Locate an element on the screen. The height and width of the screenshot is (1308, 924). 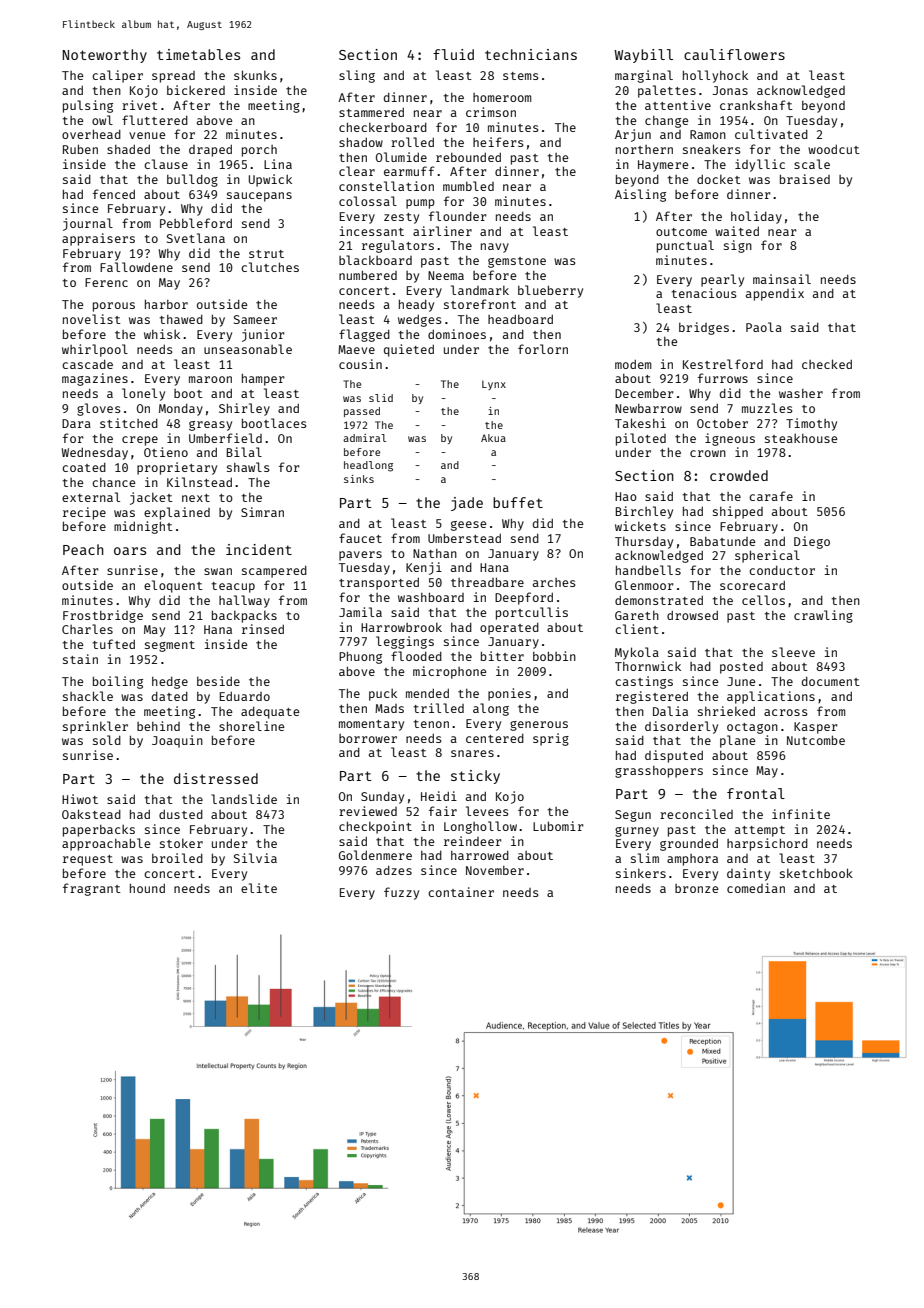
elite is located at coordinates (259, 888).
